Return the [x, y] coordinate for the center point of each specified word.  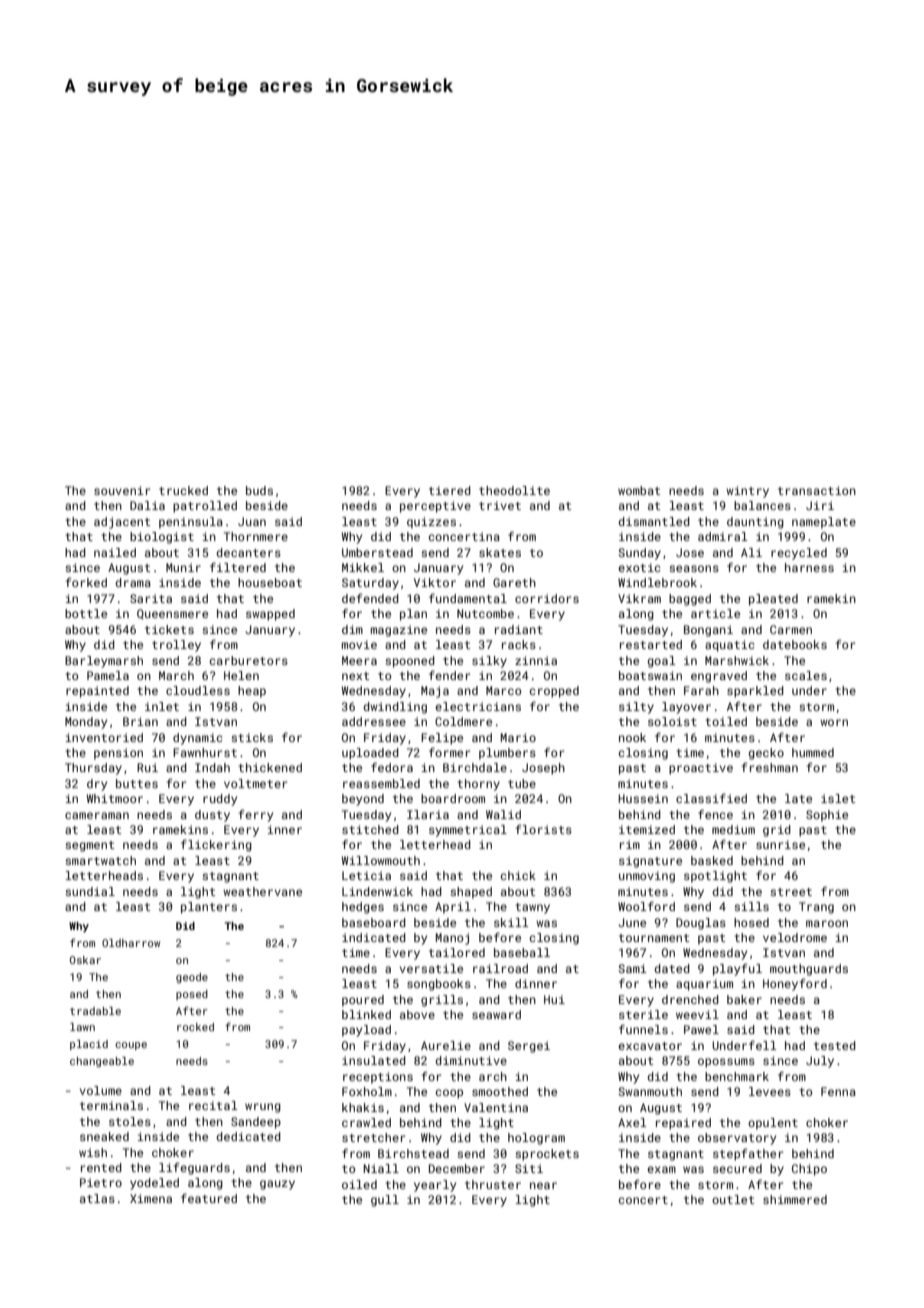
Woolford [646, 906]
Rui [147, 767]
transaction [817, 490]
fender [449, 675]
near [543, 1185]
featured [209, 1198]
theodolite [514, 490]
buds [259, 490]
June [632, 922]
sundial [90, 891]
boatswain [650, 675]
